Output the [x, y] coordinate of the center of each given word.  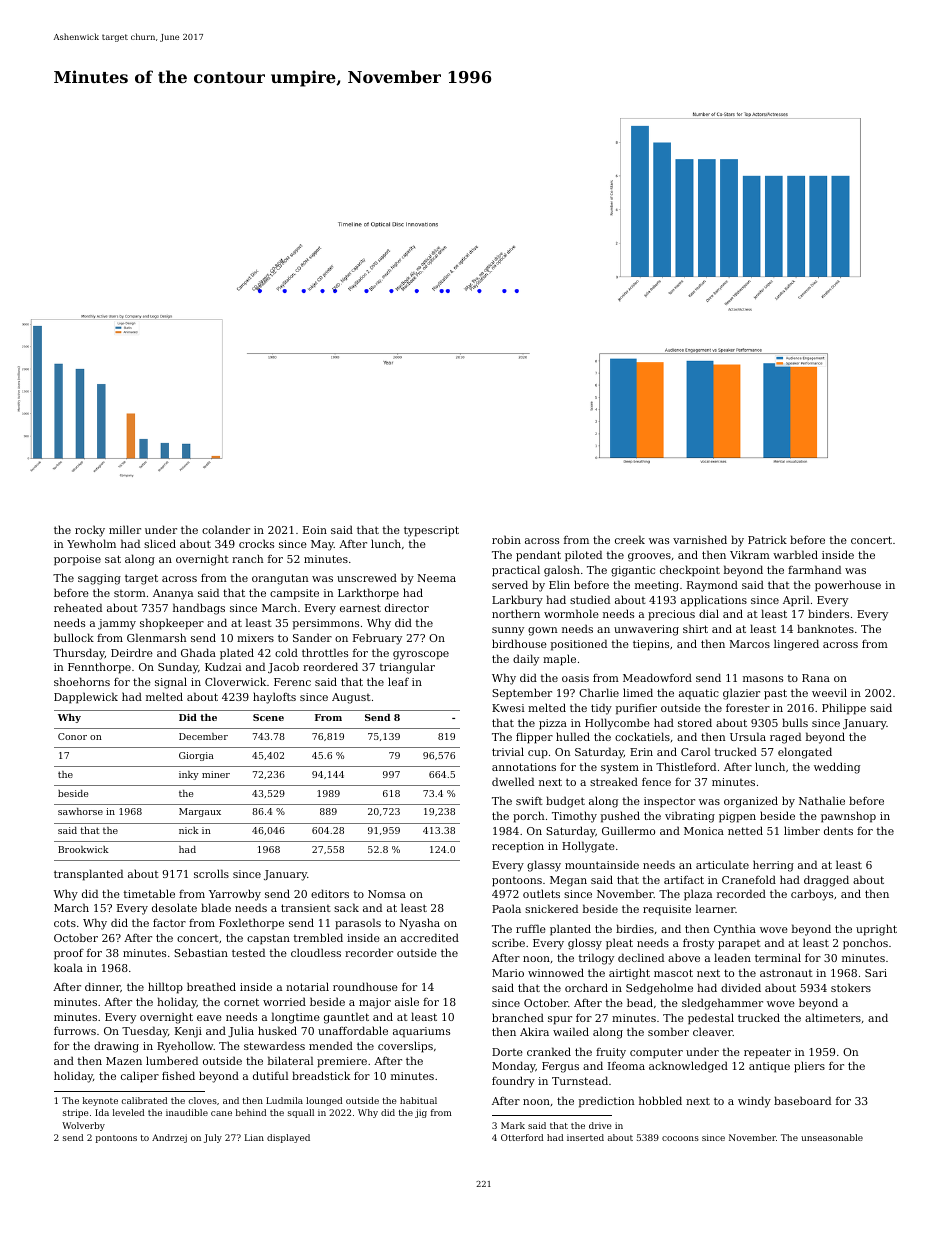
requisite [667, 910]
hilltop [165, 988]
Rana [816, 678]
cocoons [680, 1138]
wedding [837, 768]
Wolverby [83, 1126]
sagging [99, 579]
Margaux [200, 812]
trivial [508, 751]
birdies [635, 928]
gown [543, 631]
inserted [585, 1137]
